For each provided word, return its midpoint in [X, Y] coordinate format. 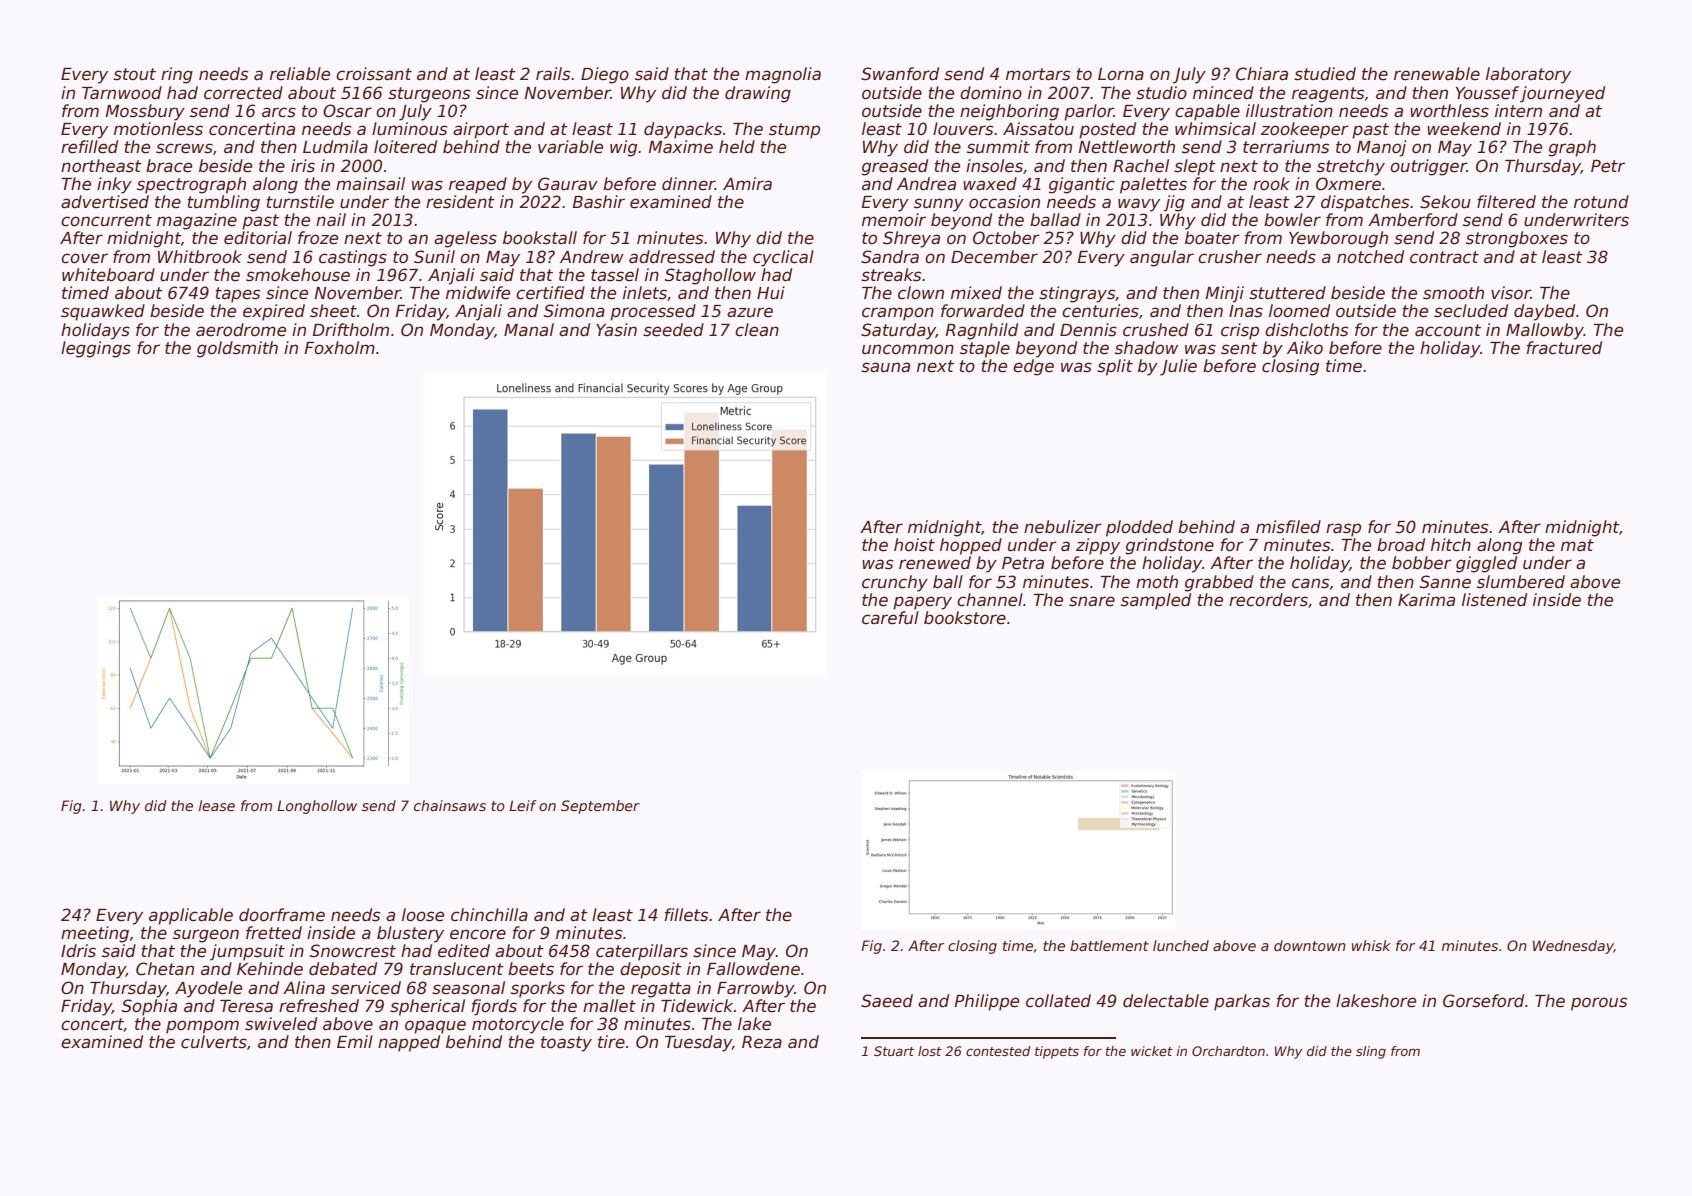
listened [1494, 600]
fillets [686, 915]
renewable [1437, 74]
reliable [300, 74]
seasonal [468, 988]
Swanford [900, 74]
